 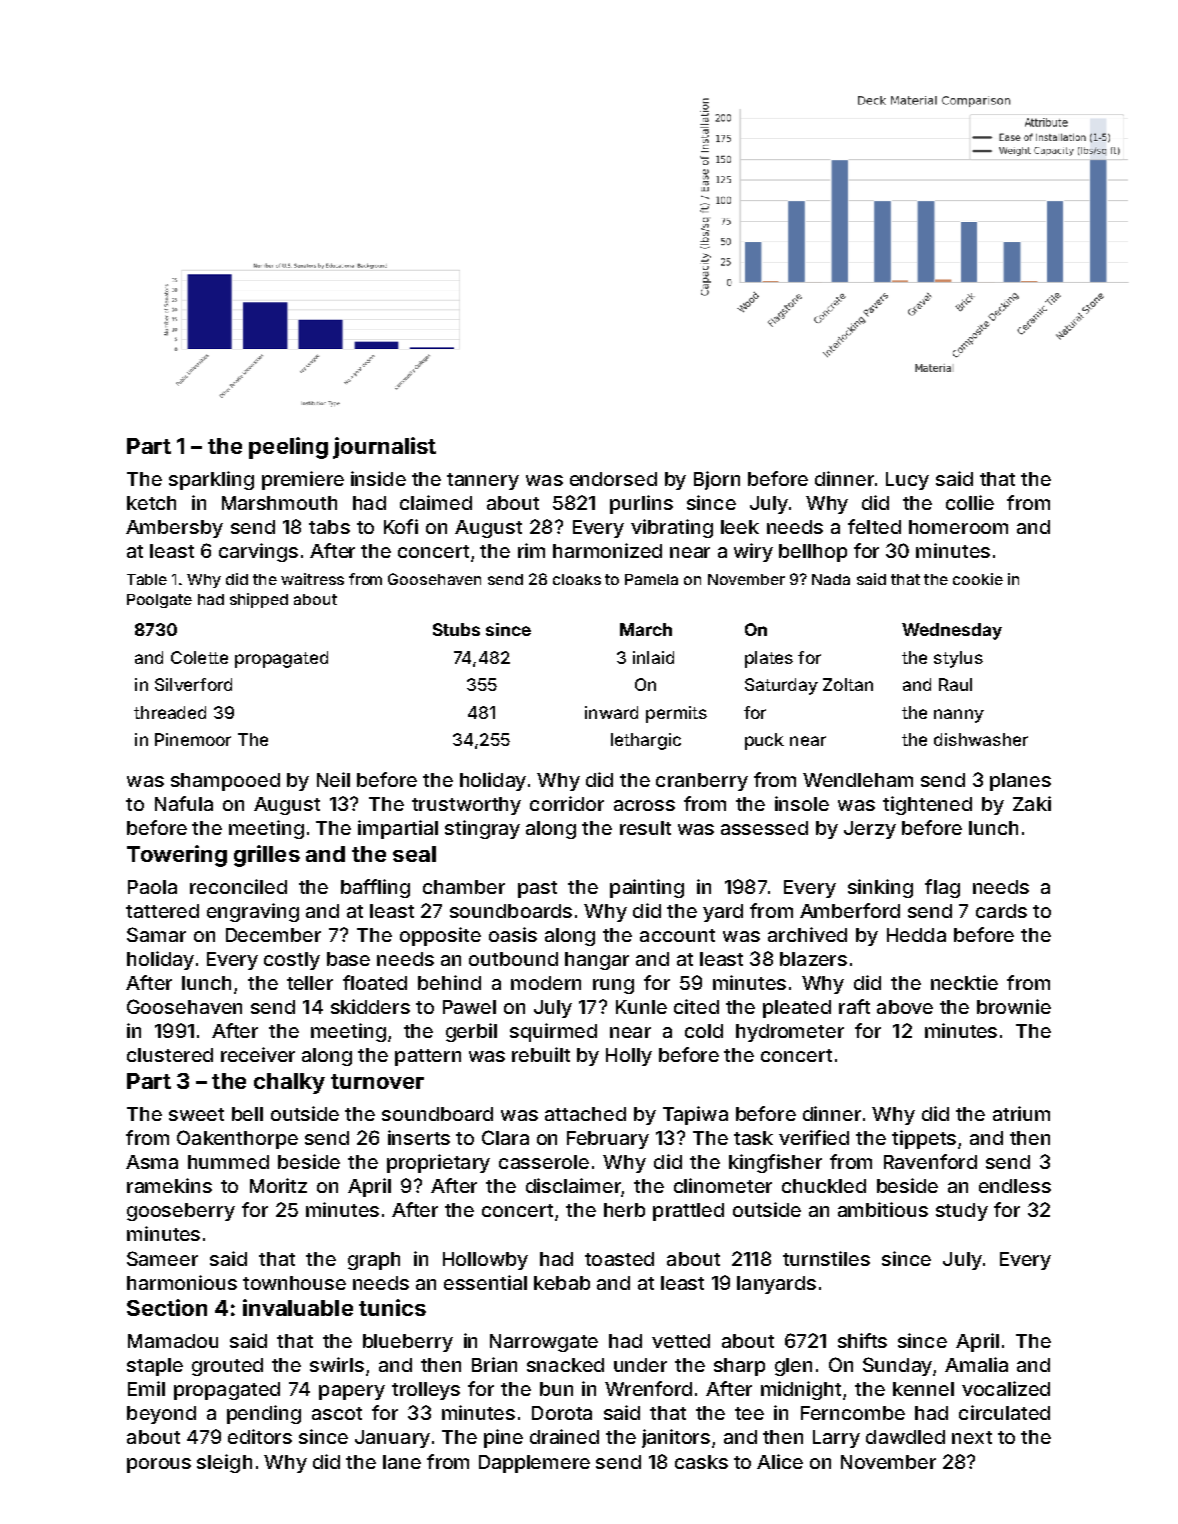 What do you see at coordinates (854, 1006) in the image?
I see `raft` at bounding box center [854, 1006].
